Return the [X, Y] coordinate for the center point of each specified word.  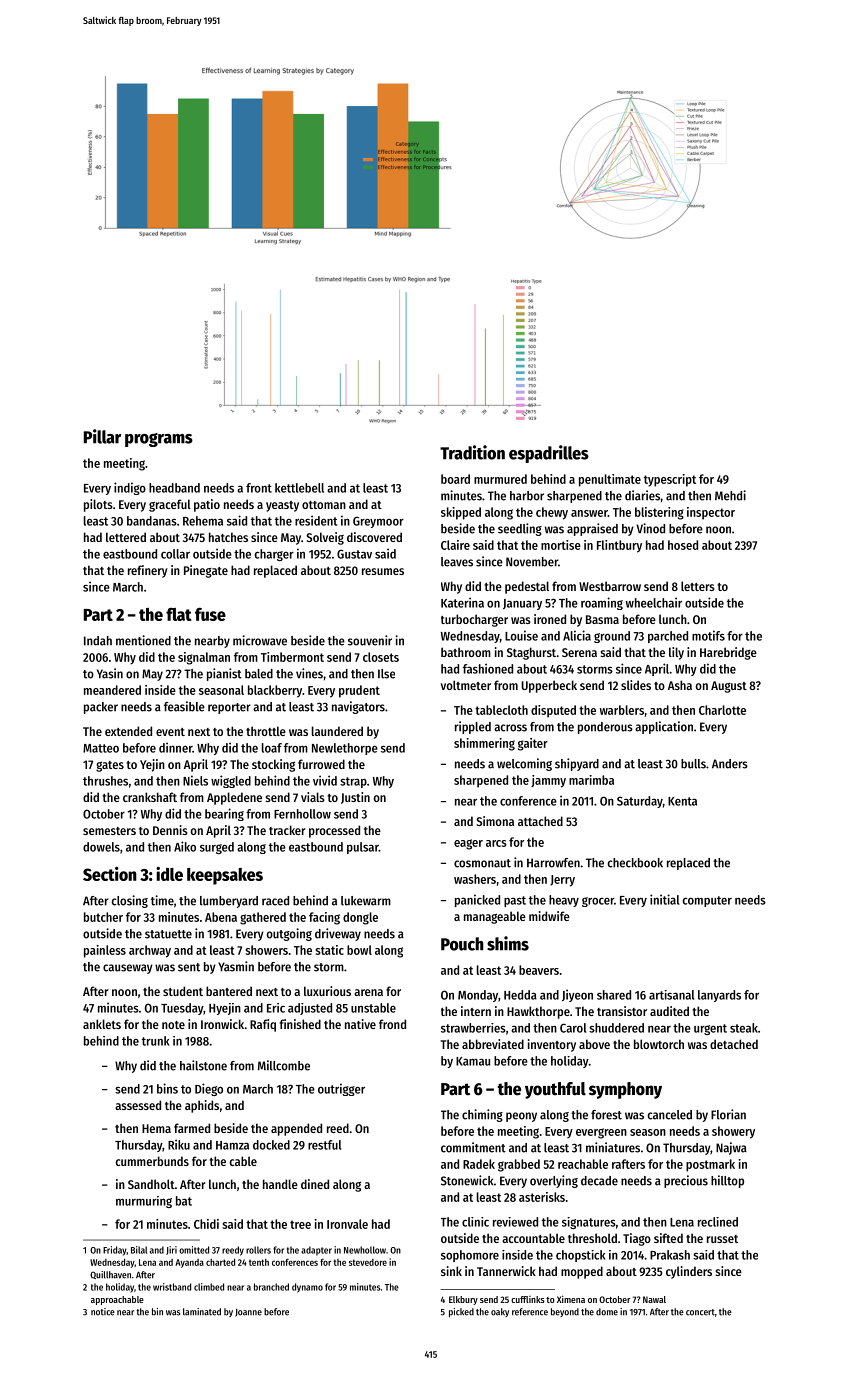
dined [315, 1184]
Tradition [472, 452]
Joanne [248, 1313]
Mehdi [730, 495]
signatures [589, 1223]
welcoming [524, 764]
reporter [229, 708]
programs [159, 440]
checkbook [635, 863]
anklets [102, 1024]
